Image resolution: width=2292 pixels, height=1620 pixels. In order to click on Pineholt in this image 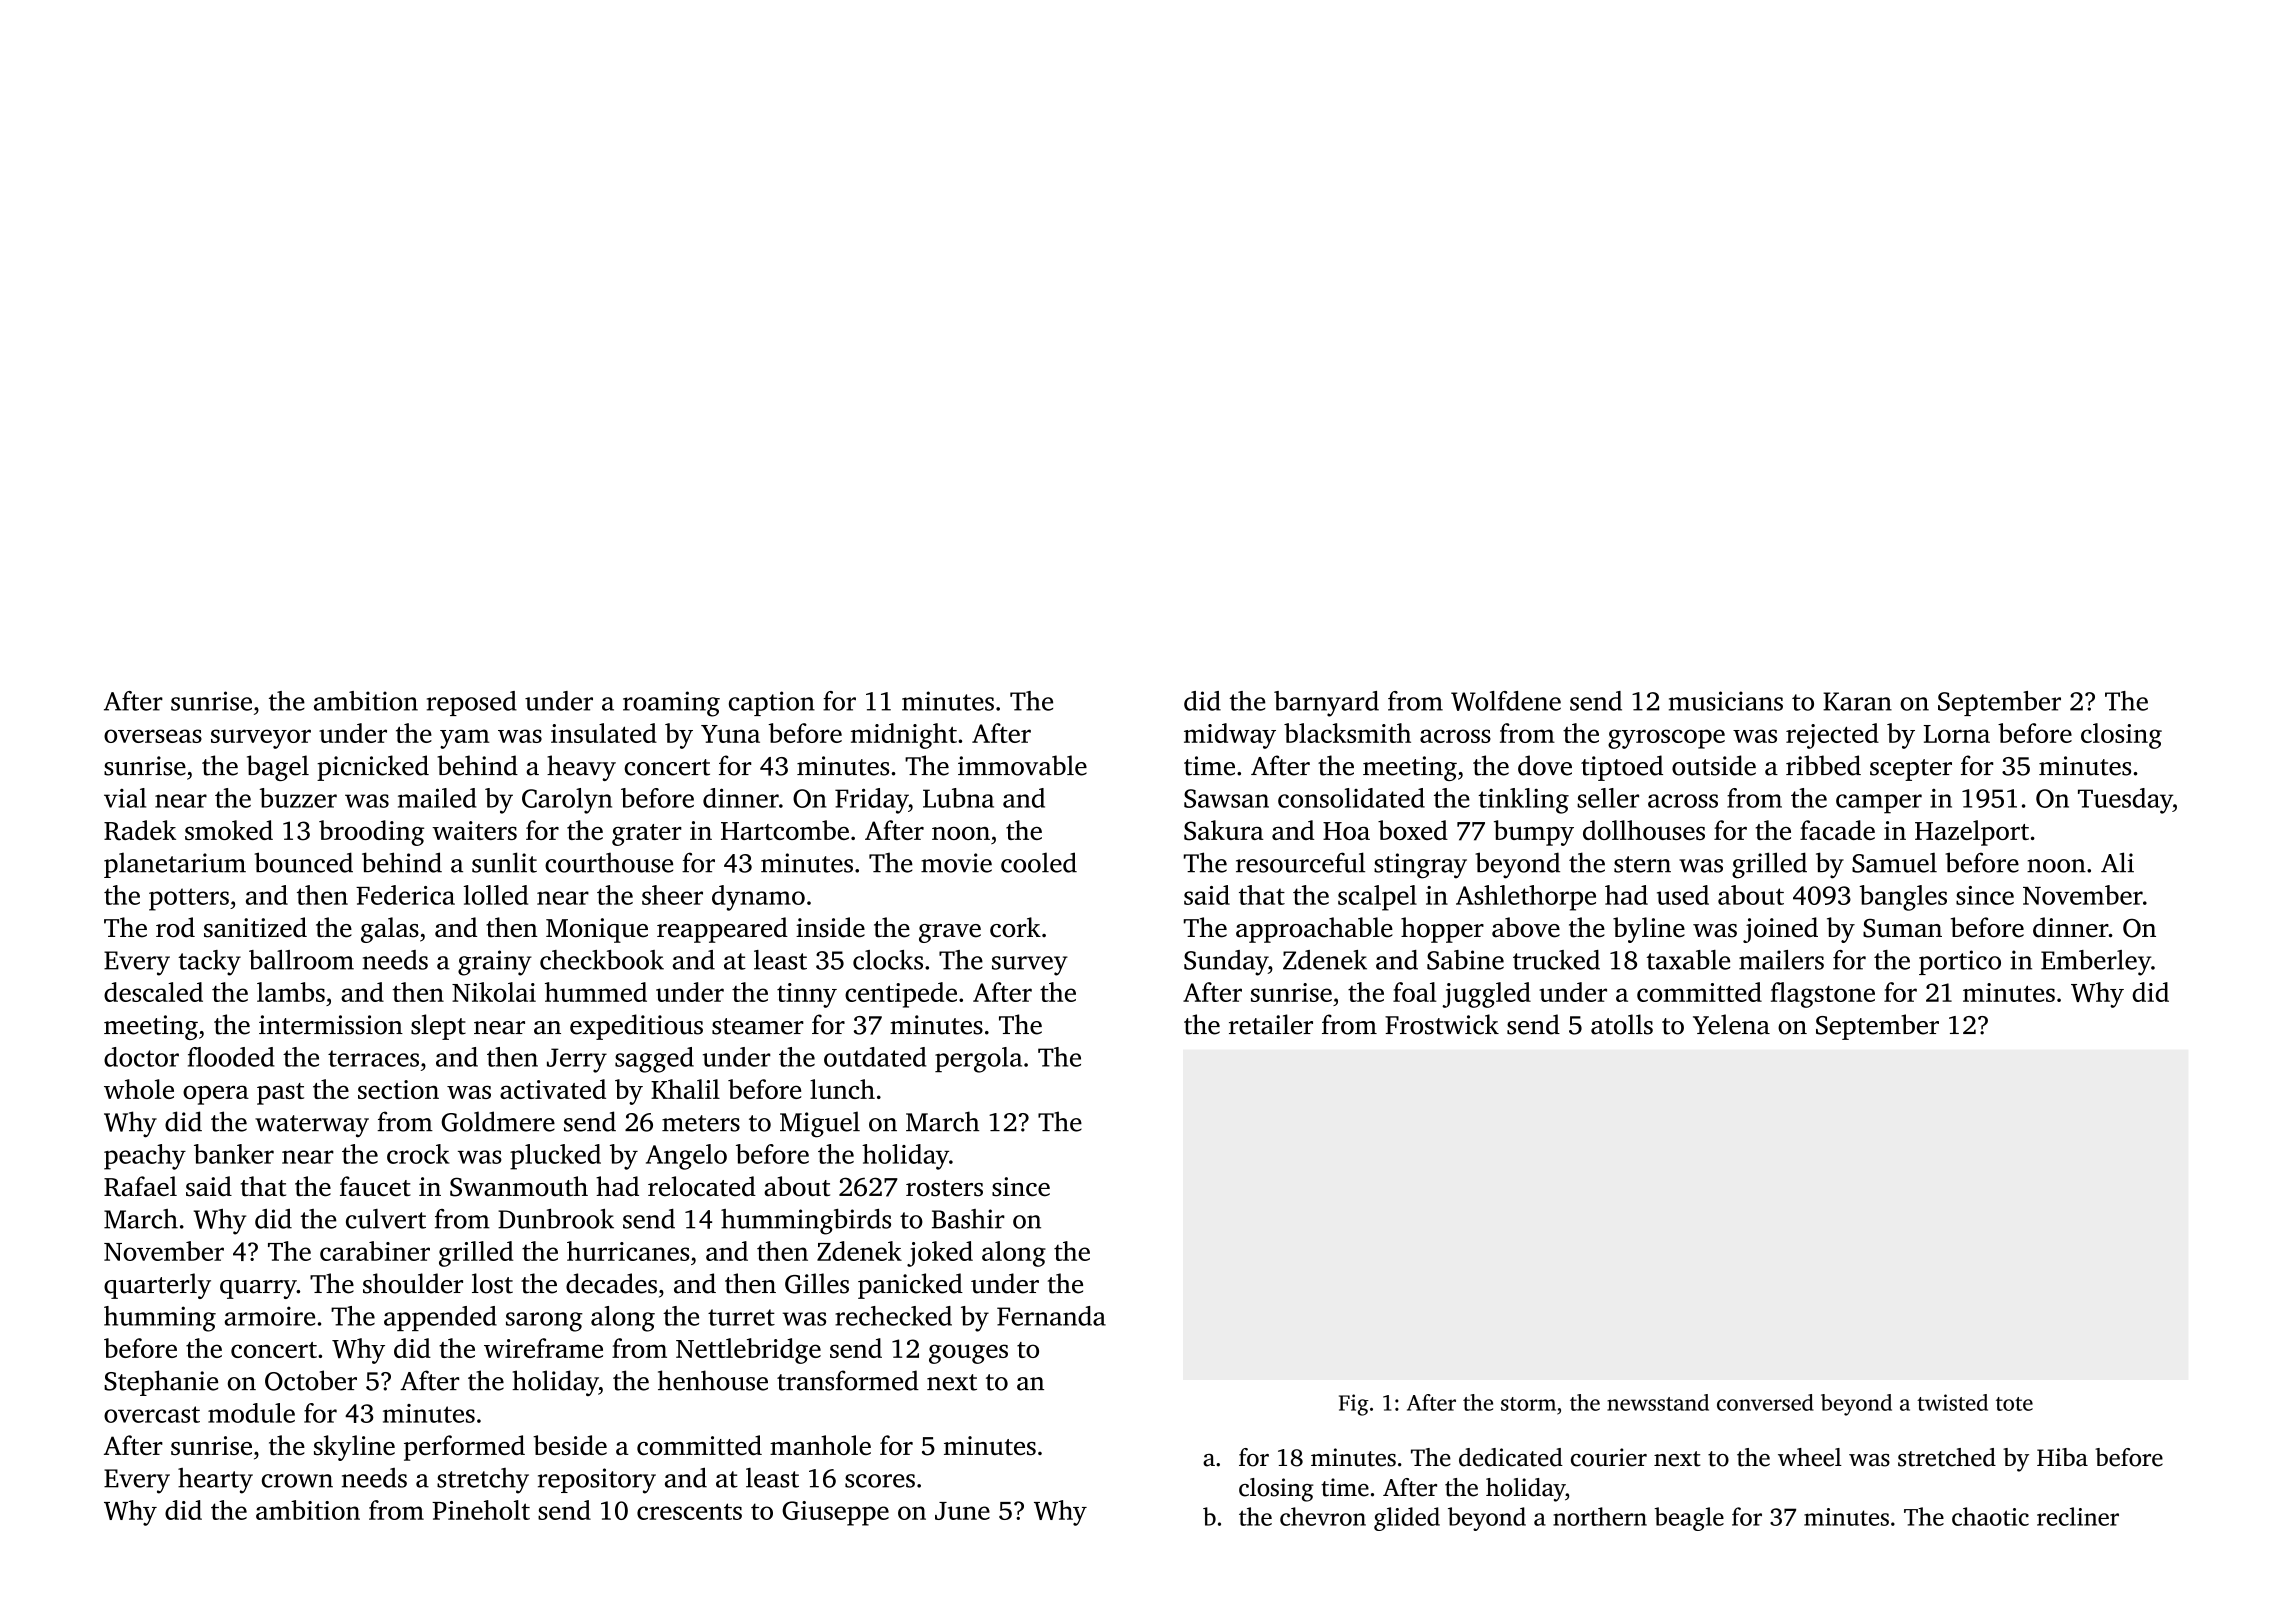, I will do `click(481, 1510)`.
